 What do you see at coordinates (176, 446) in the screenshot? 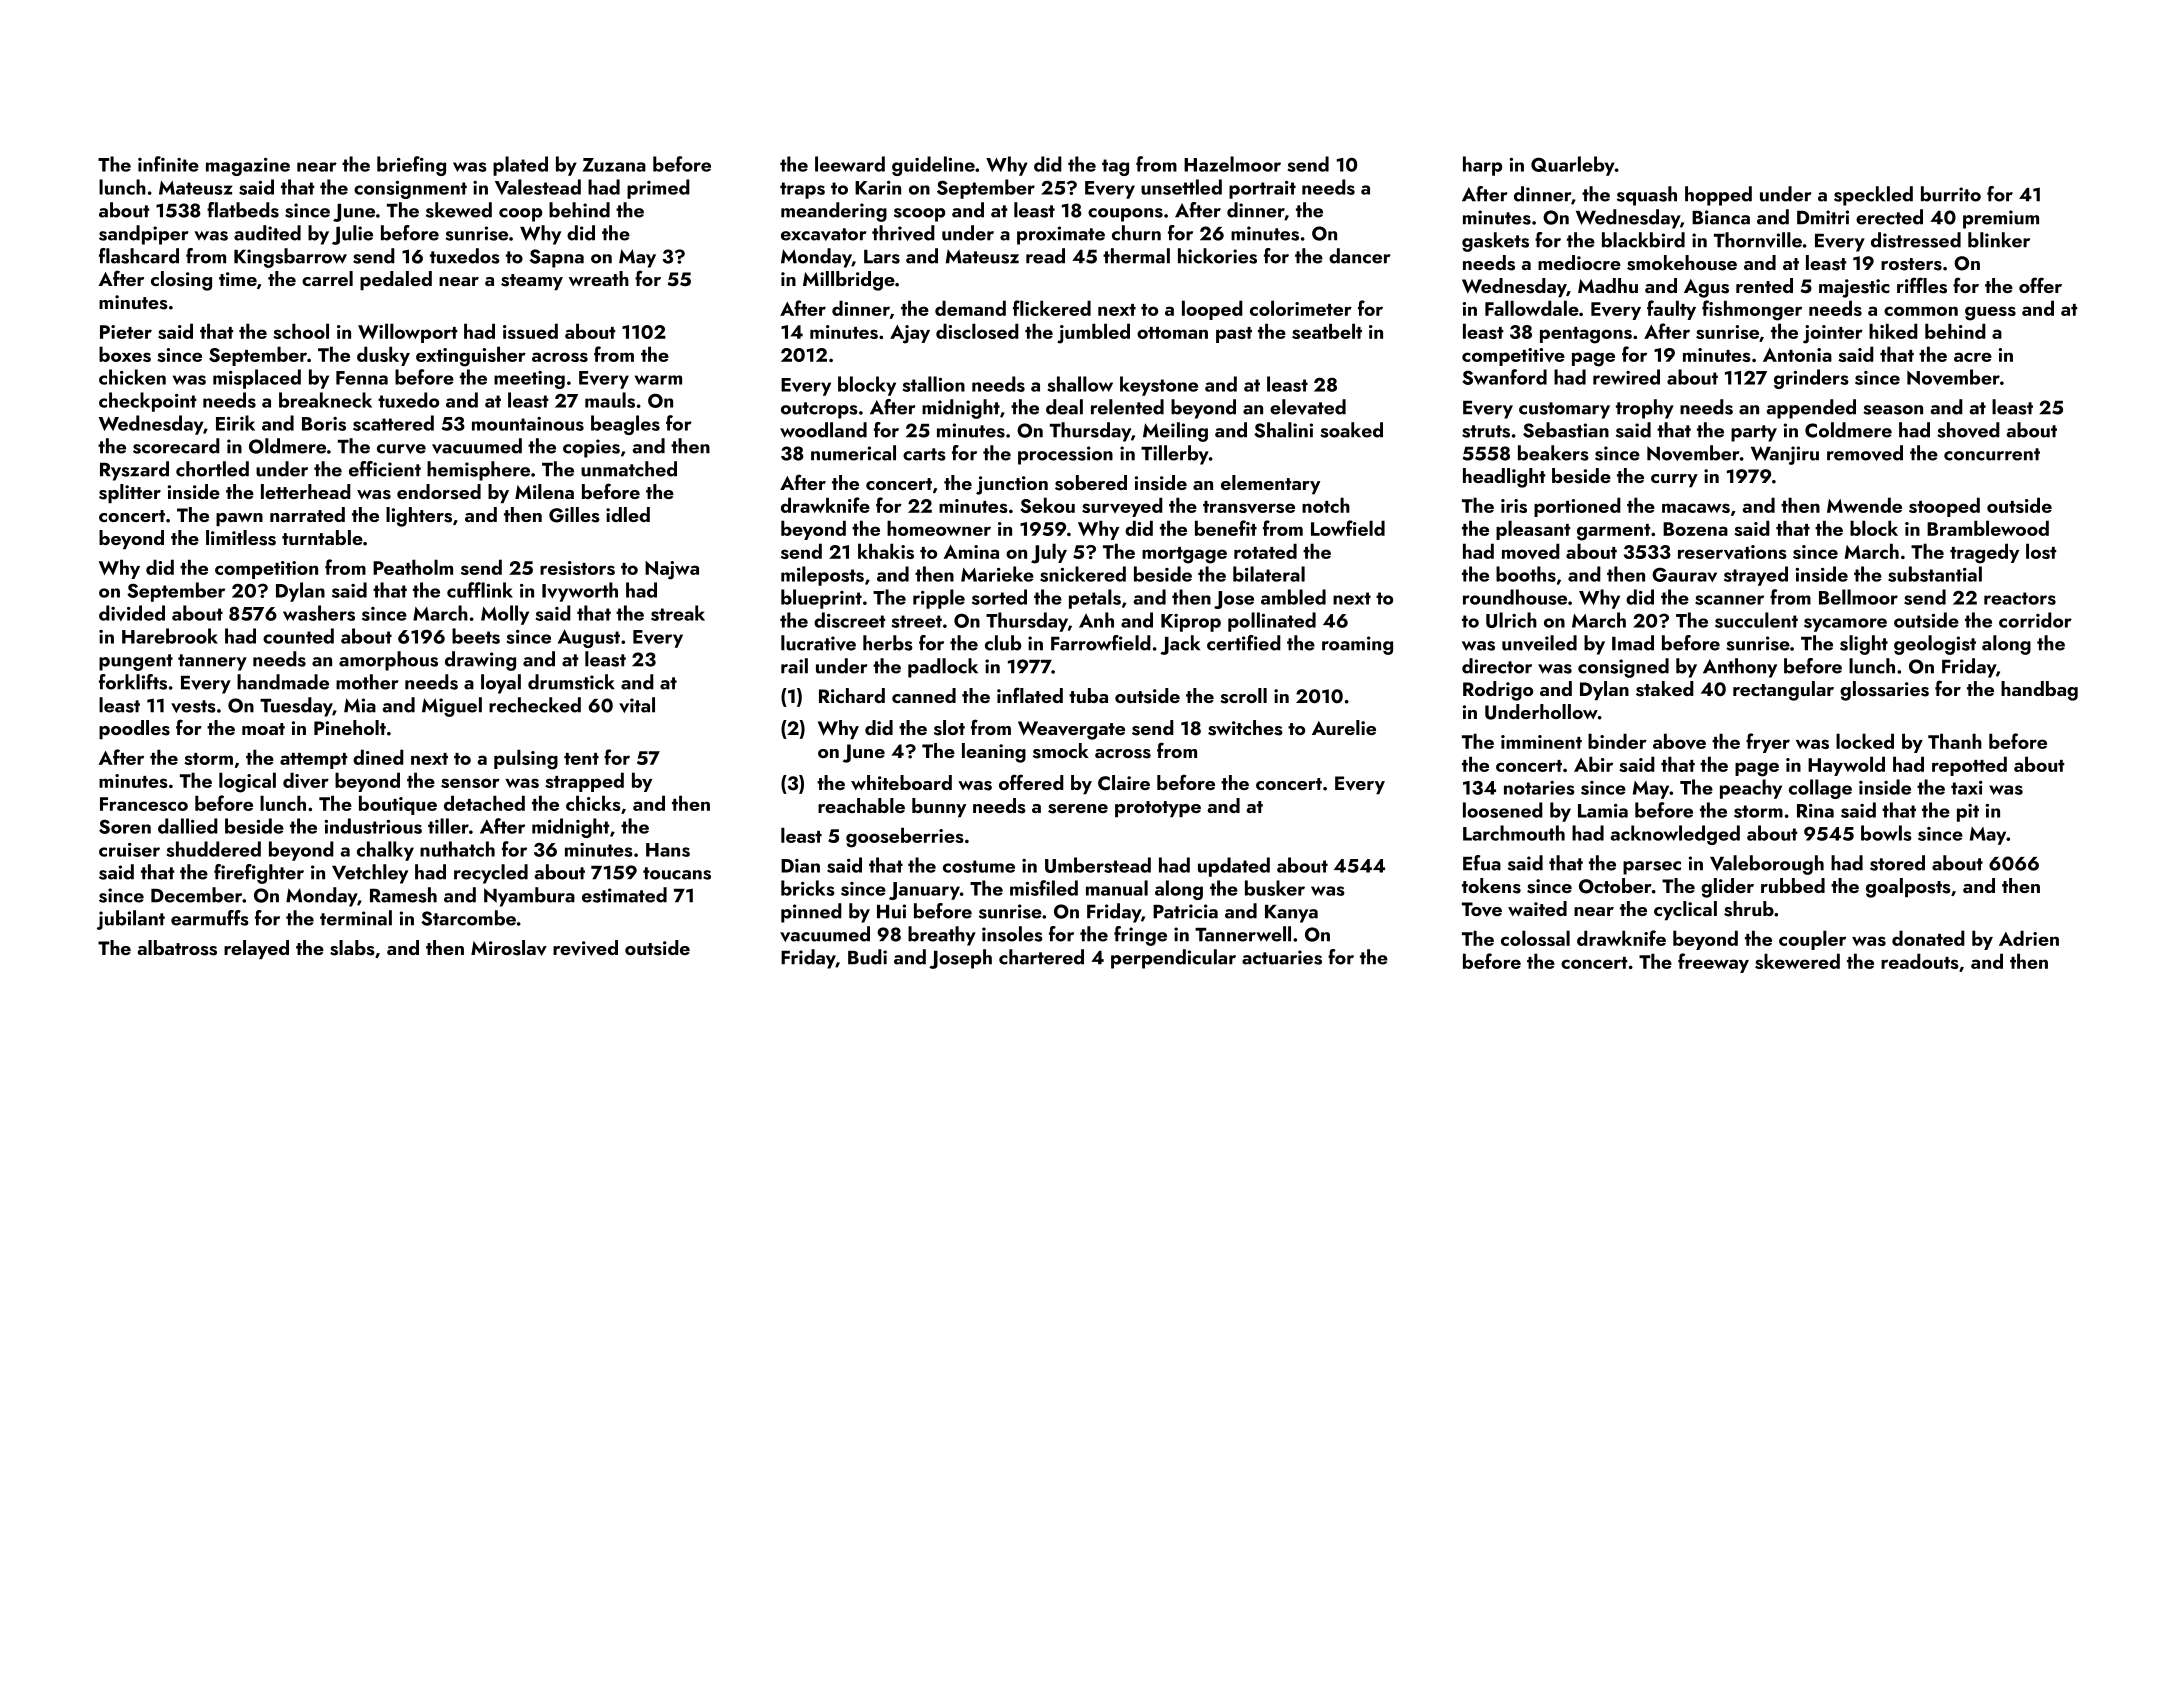
I see `scorecard` at bounding box center [176, 446].
